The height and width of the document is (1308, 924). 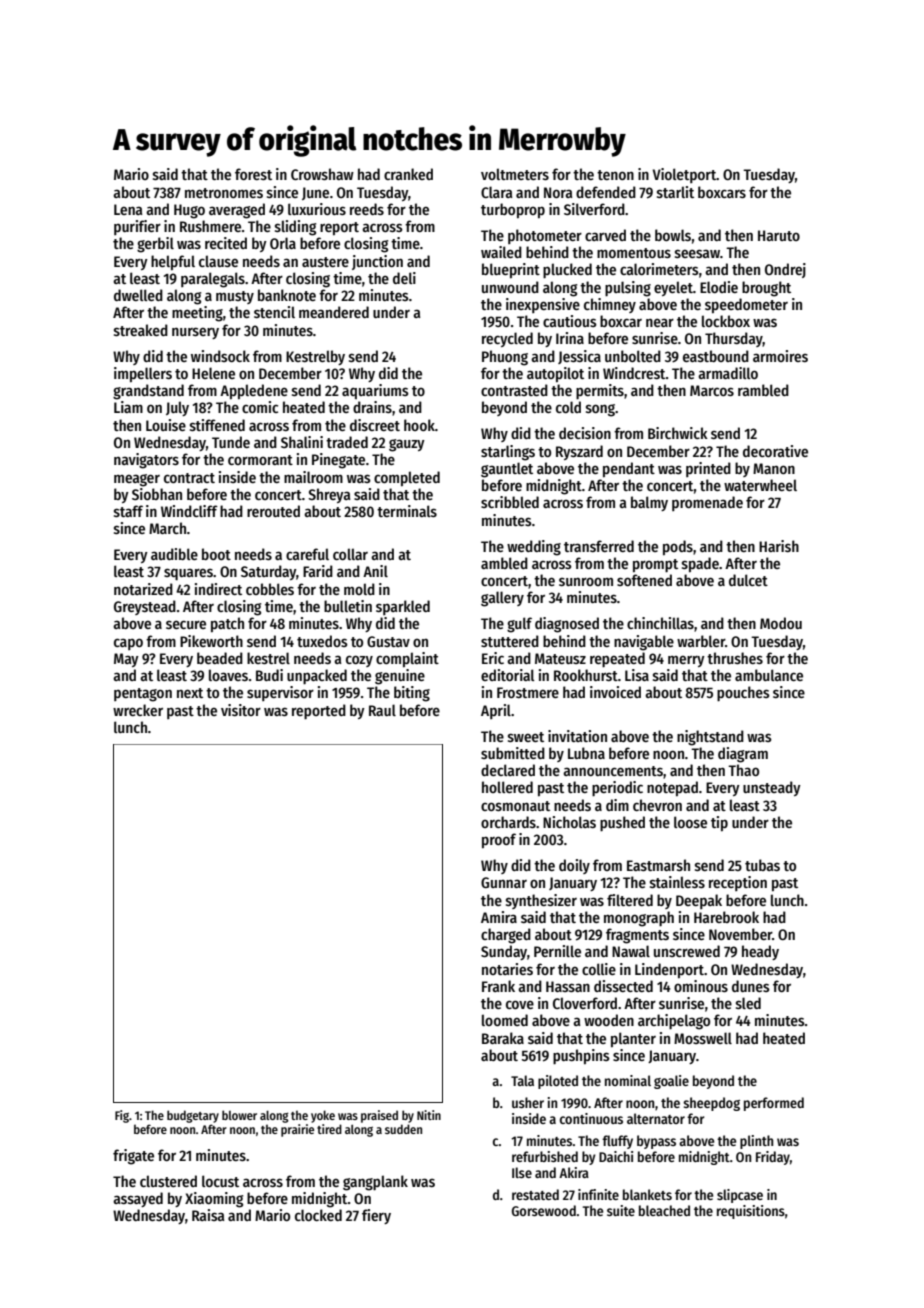 I want to click on Raul, so click(x=382, y=710).
